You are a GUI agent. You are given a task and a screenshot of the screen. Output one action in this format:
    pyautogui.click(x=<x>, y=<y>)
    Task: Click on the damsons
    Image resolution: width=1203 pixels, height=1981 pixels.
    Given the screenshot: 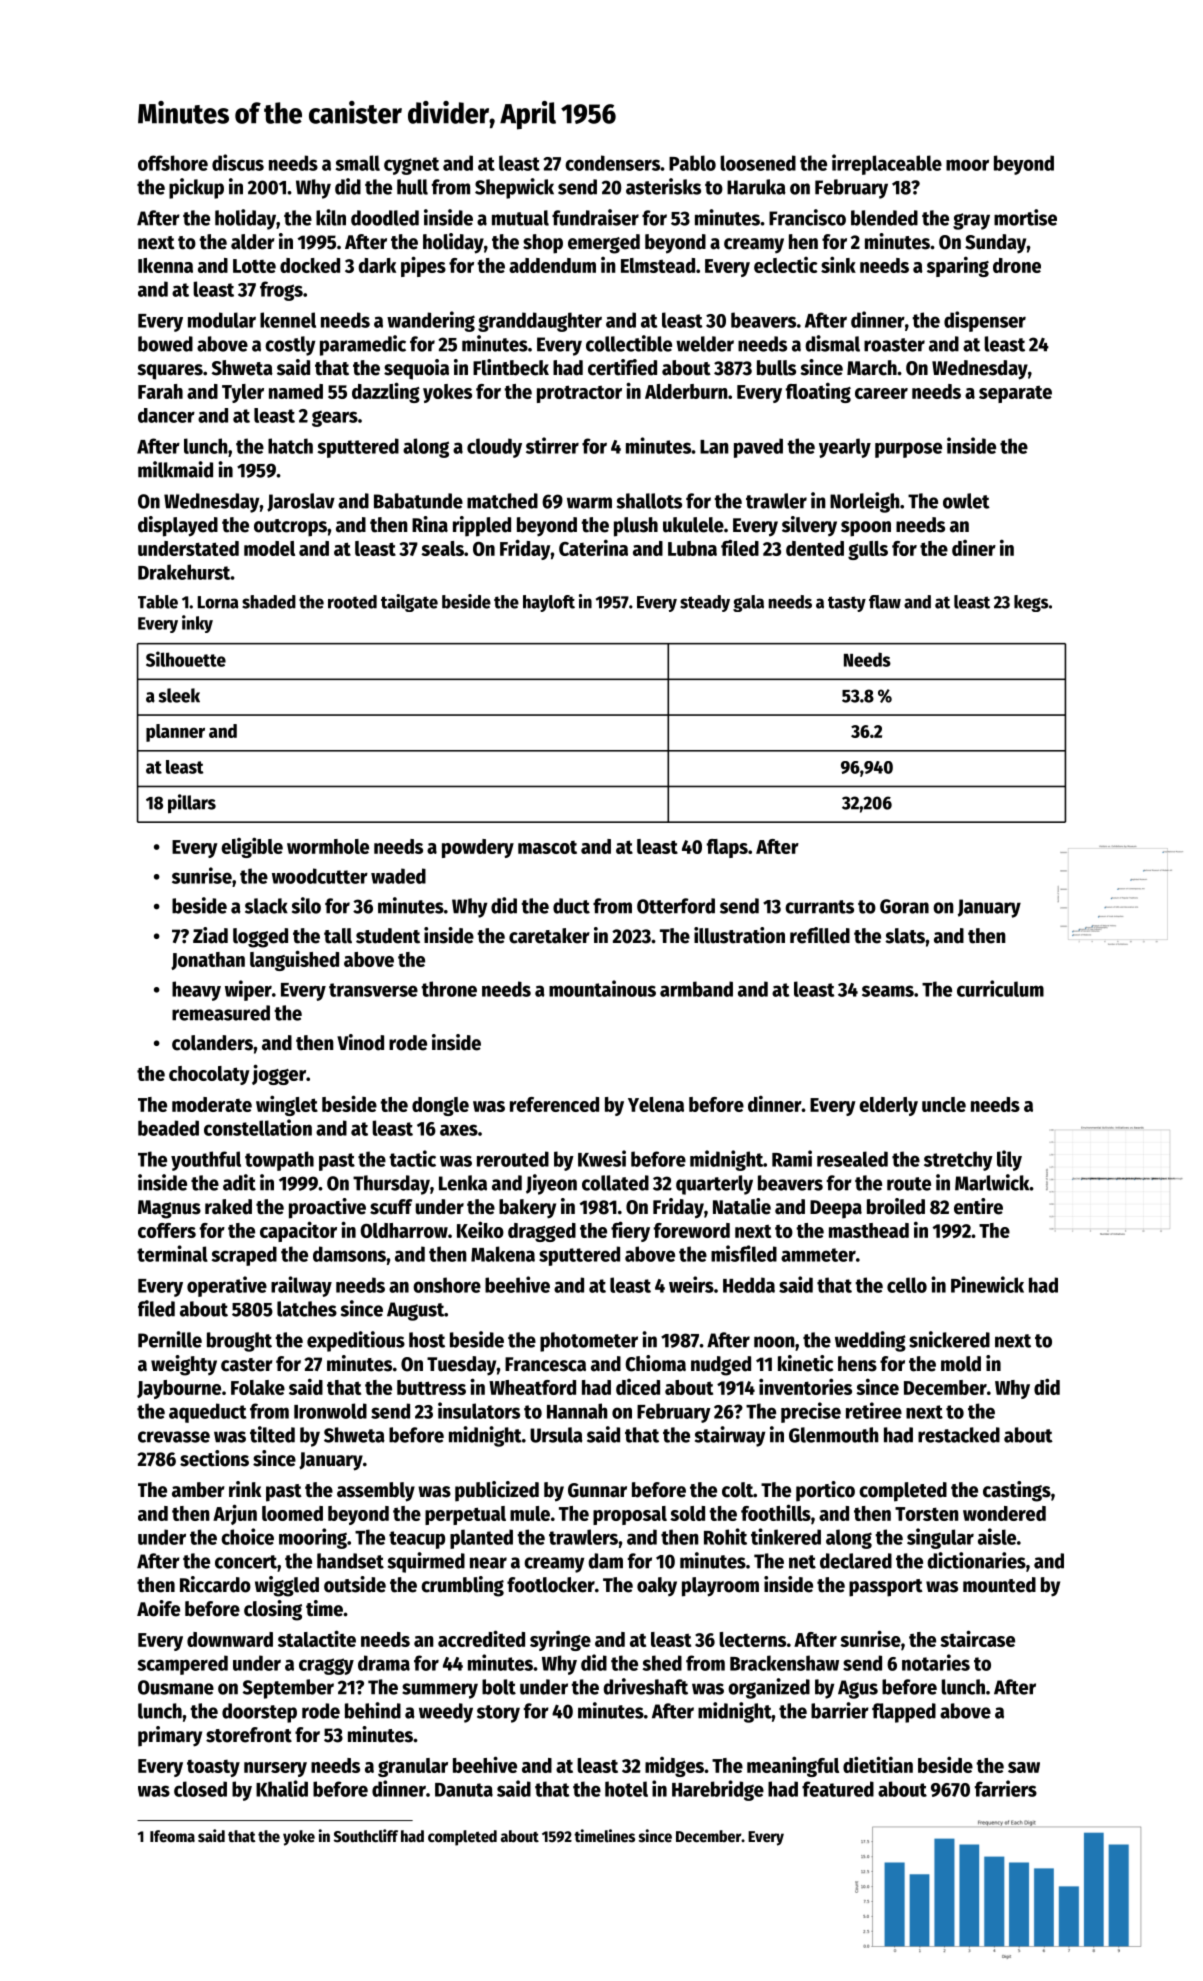 What is the action you would take?
    pyautogui.click(x=349, y=1254)
